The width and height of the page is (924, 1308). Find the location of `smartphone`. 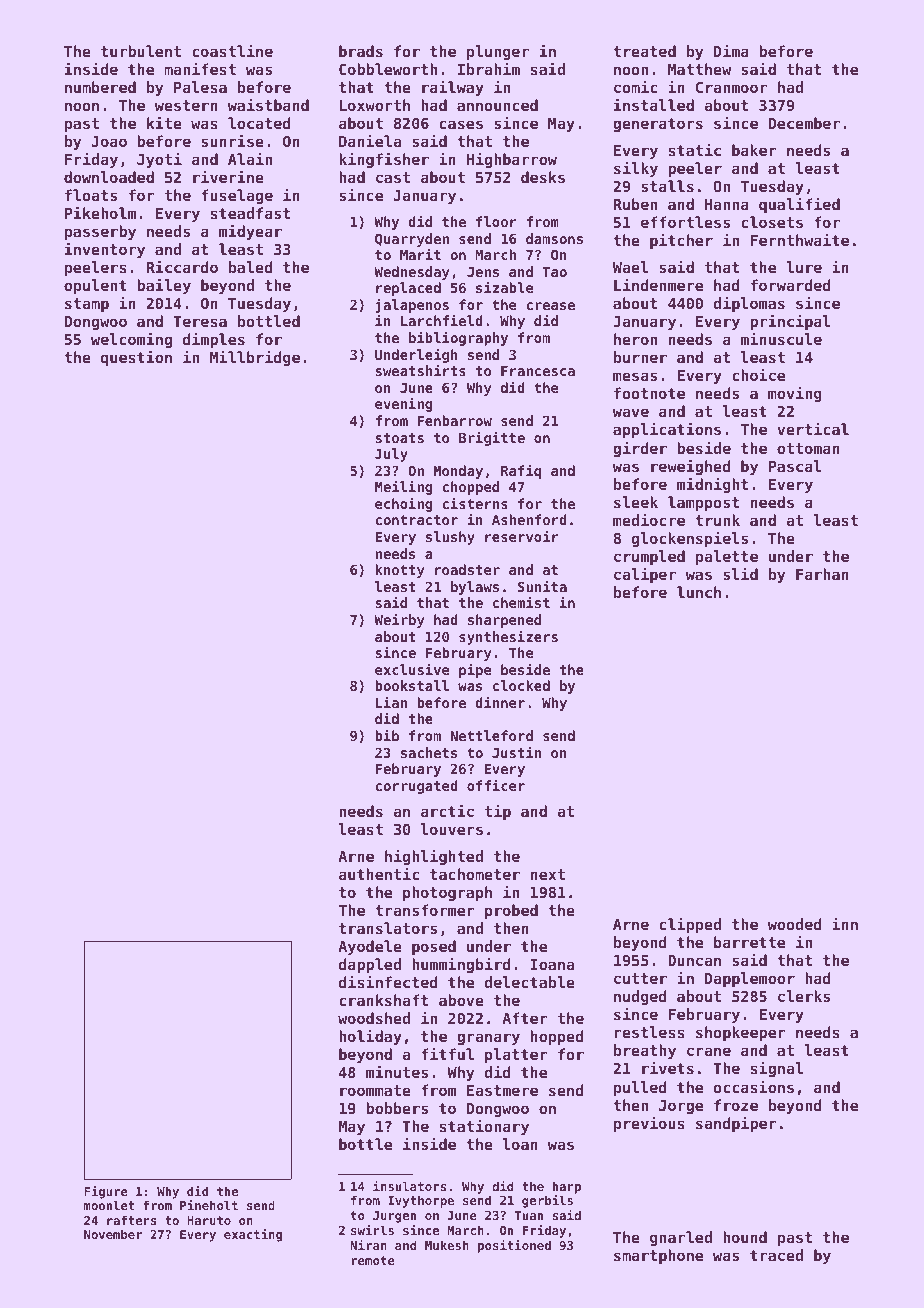

smartphone is located at coordinates (658, 1256).
